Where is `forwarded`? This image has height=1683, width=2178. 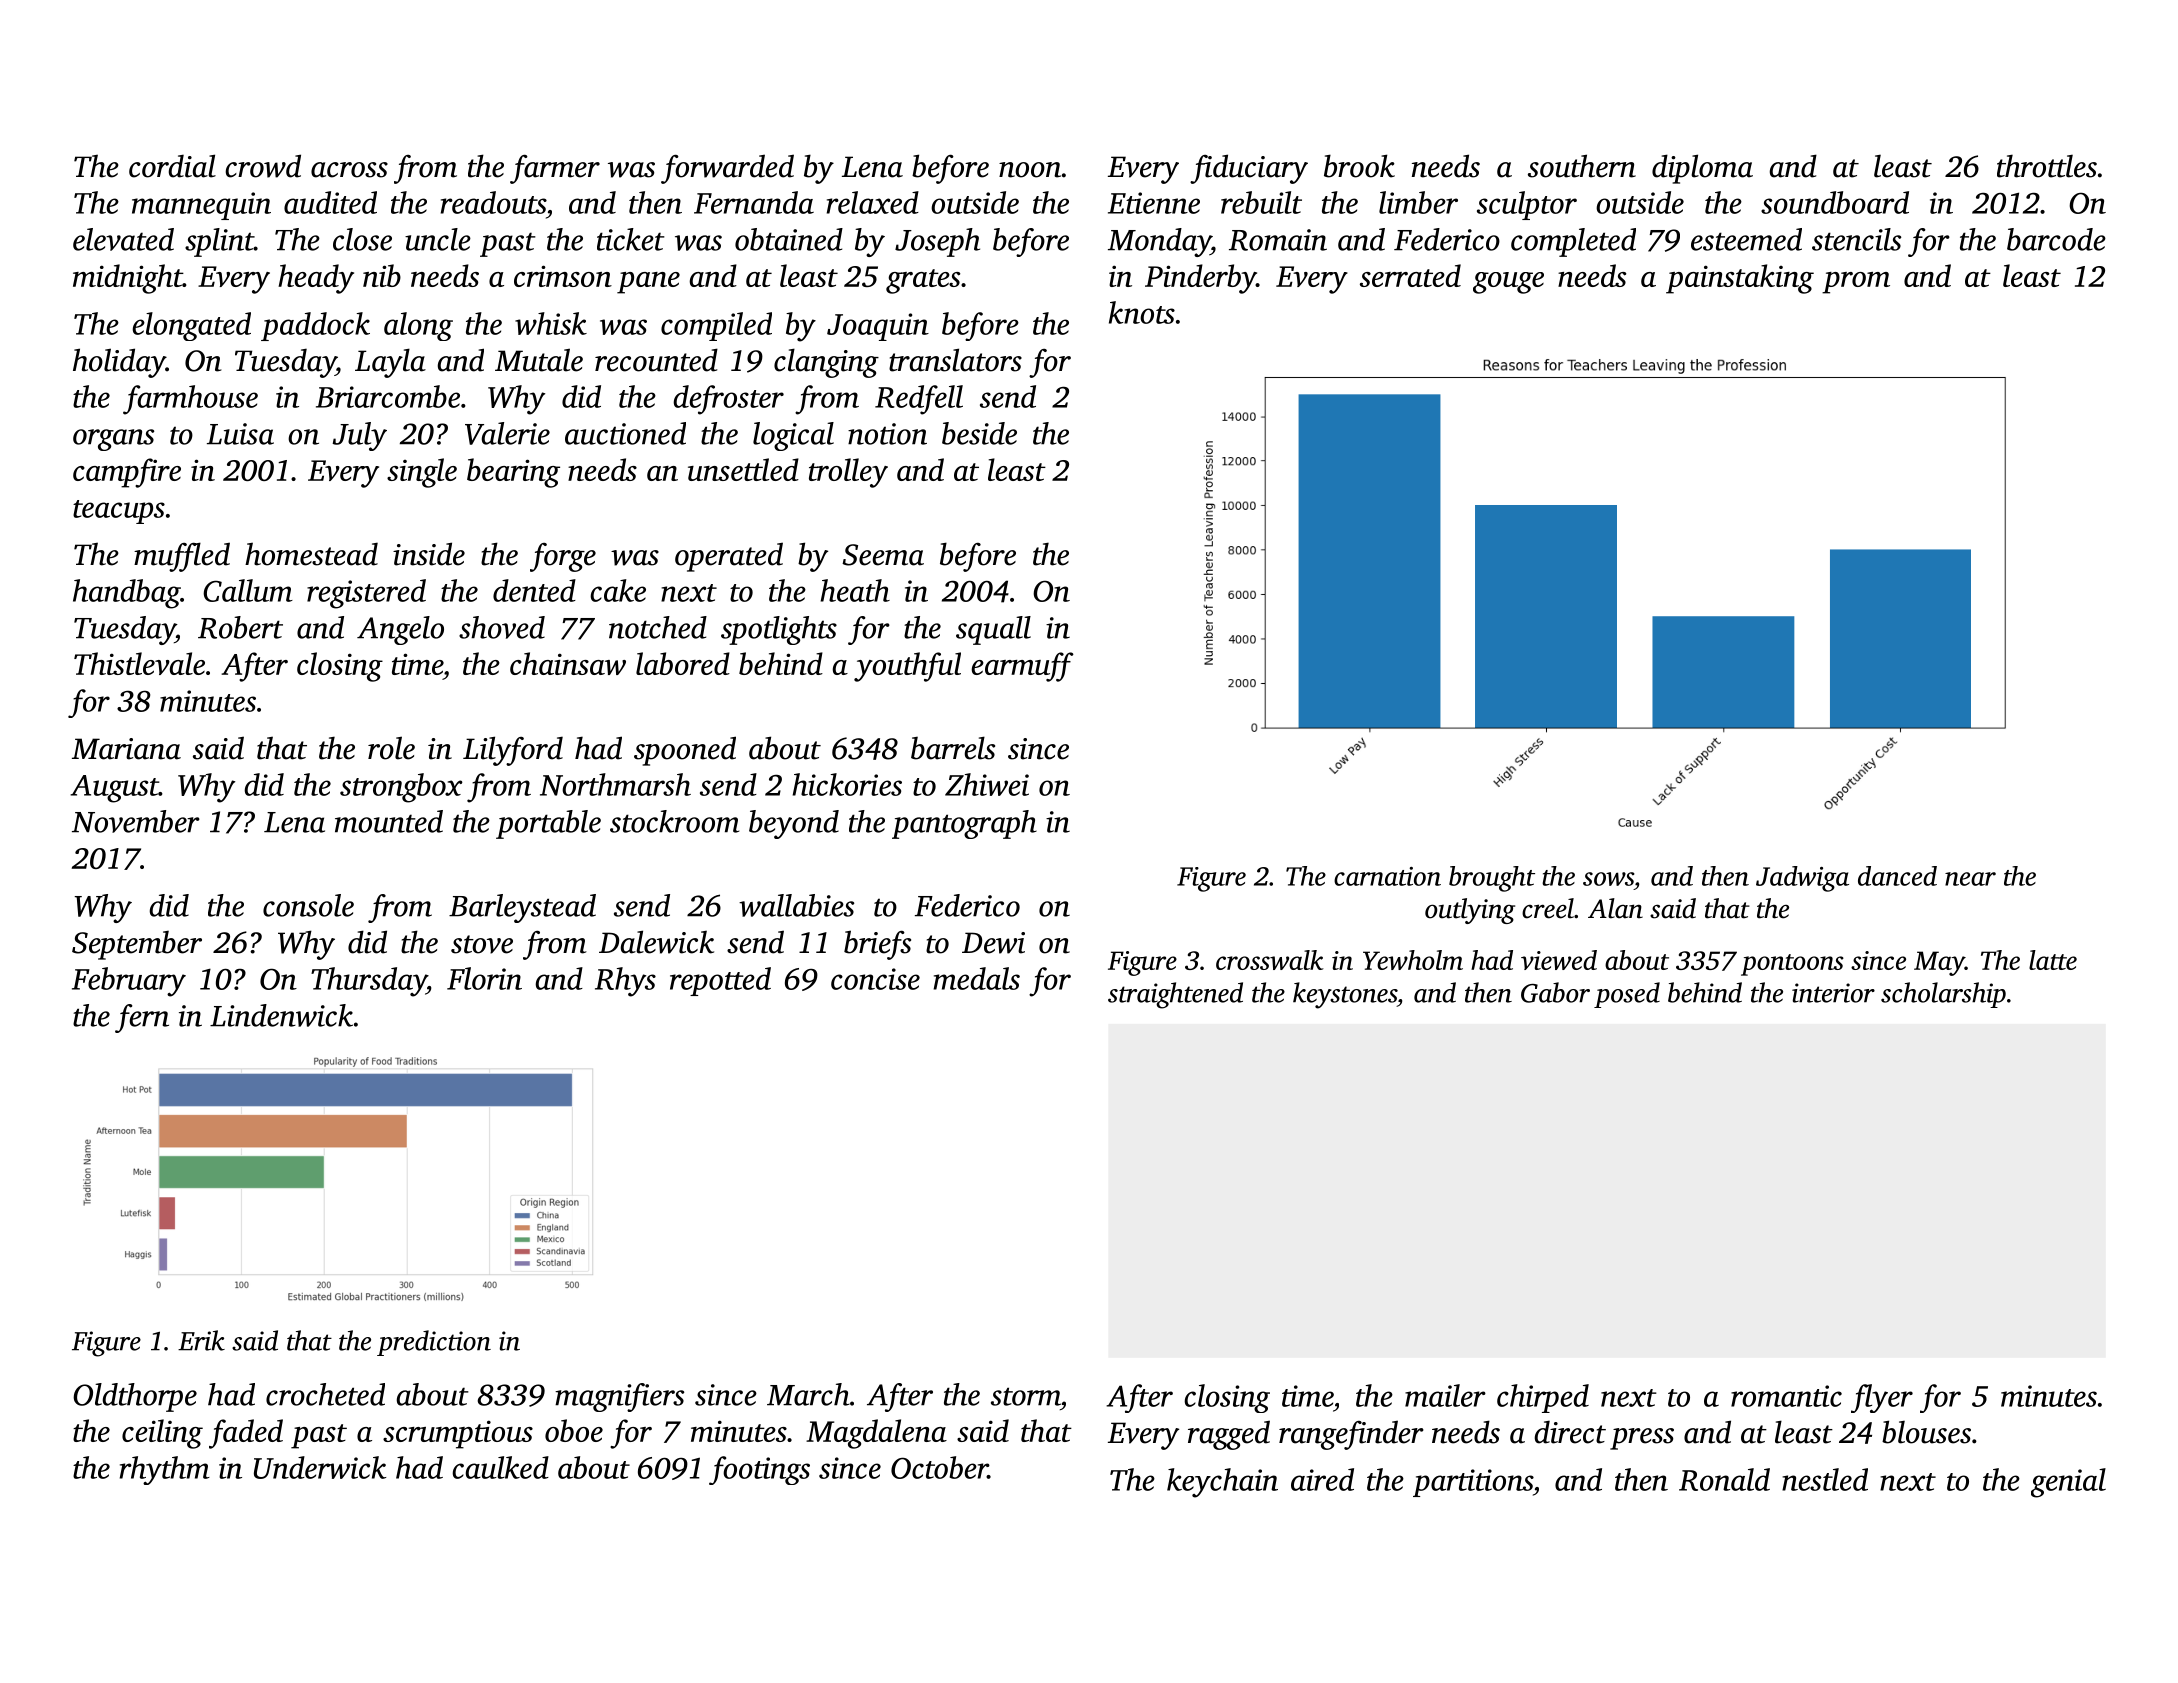 forwarded is located at coordinates (727, 169).
